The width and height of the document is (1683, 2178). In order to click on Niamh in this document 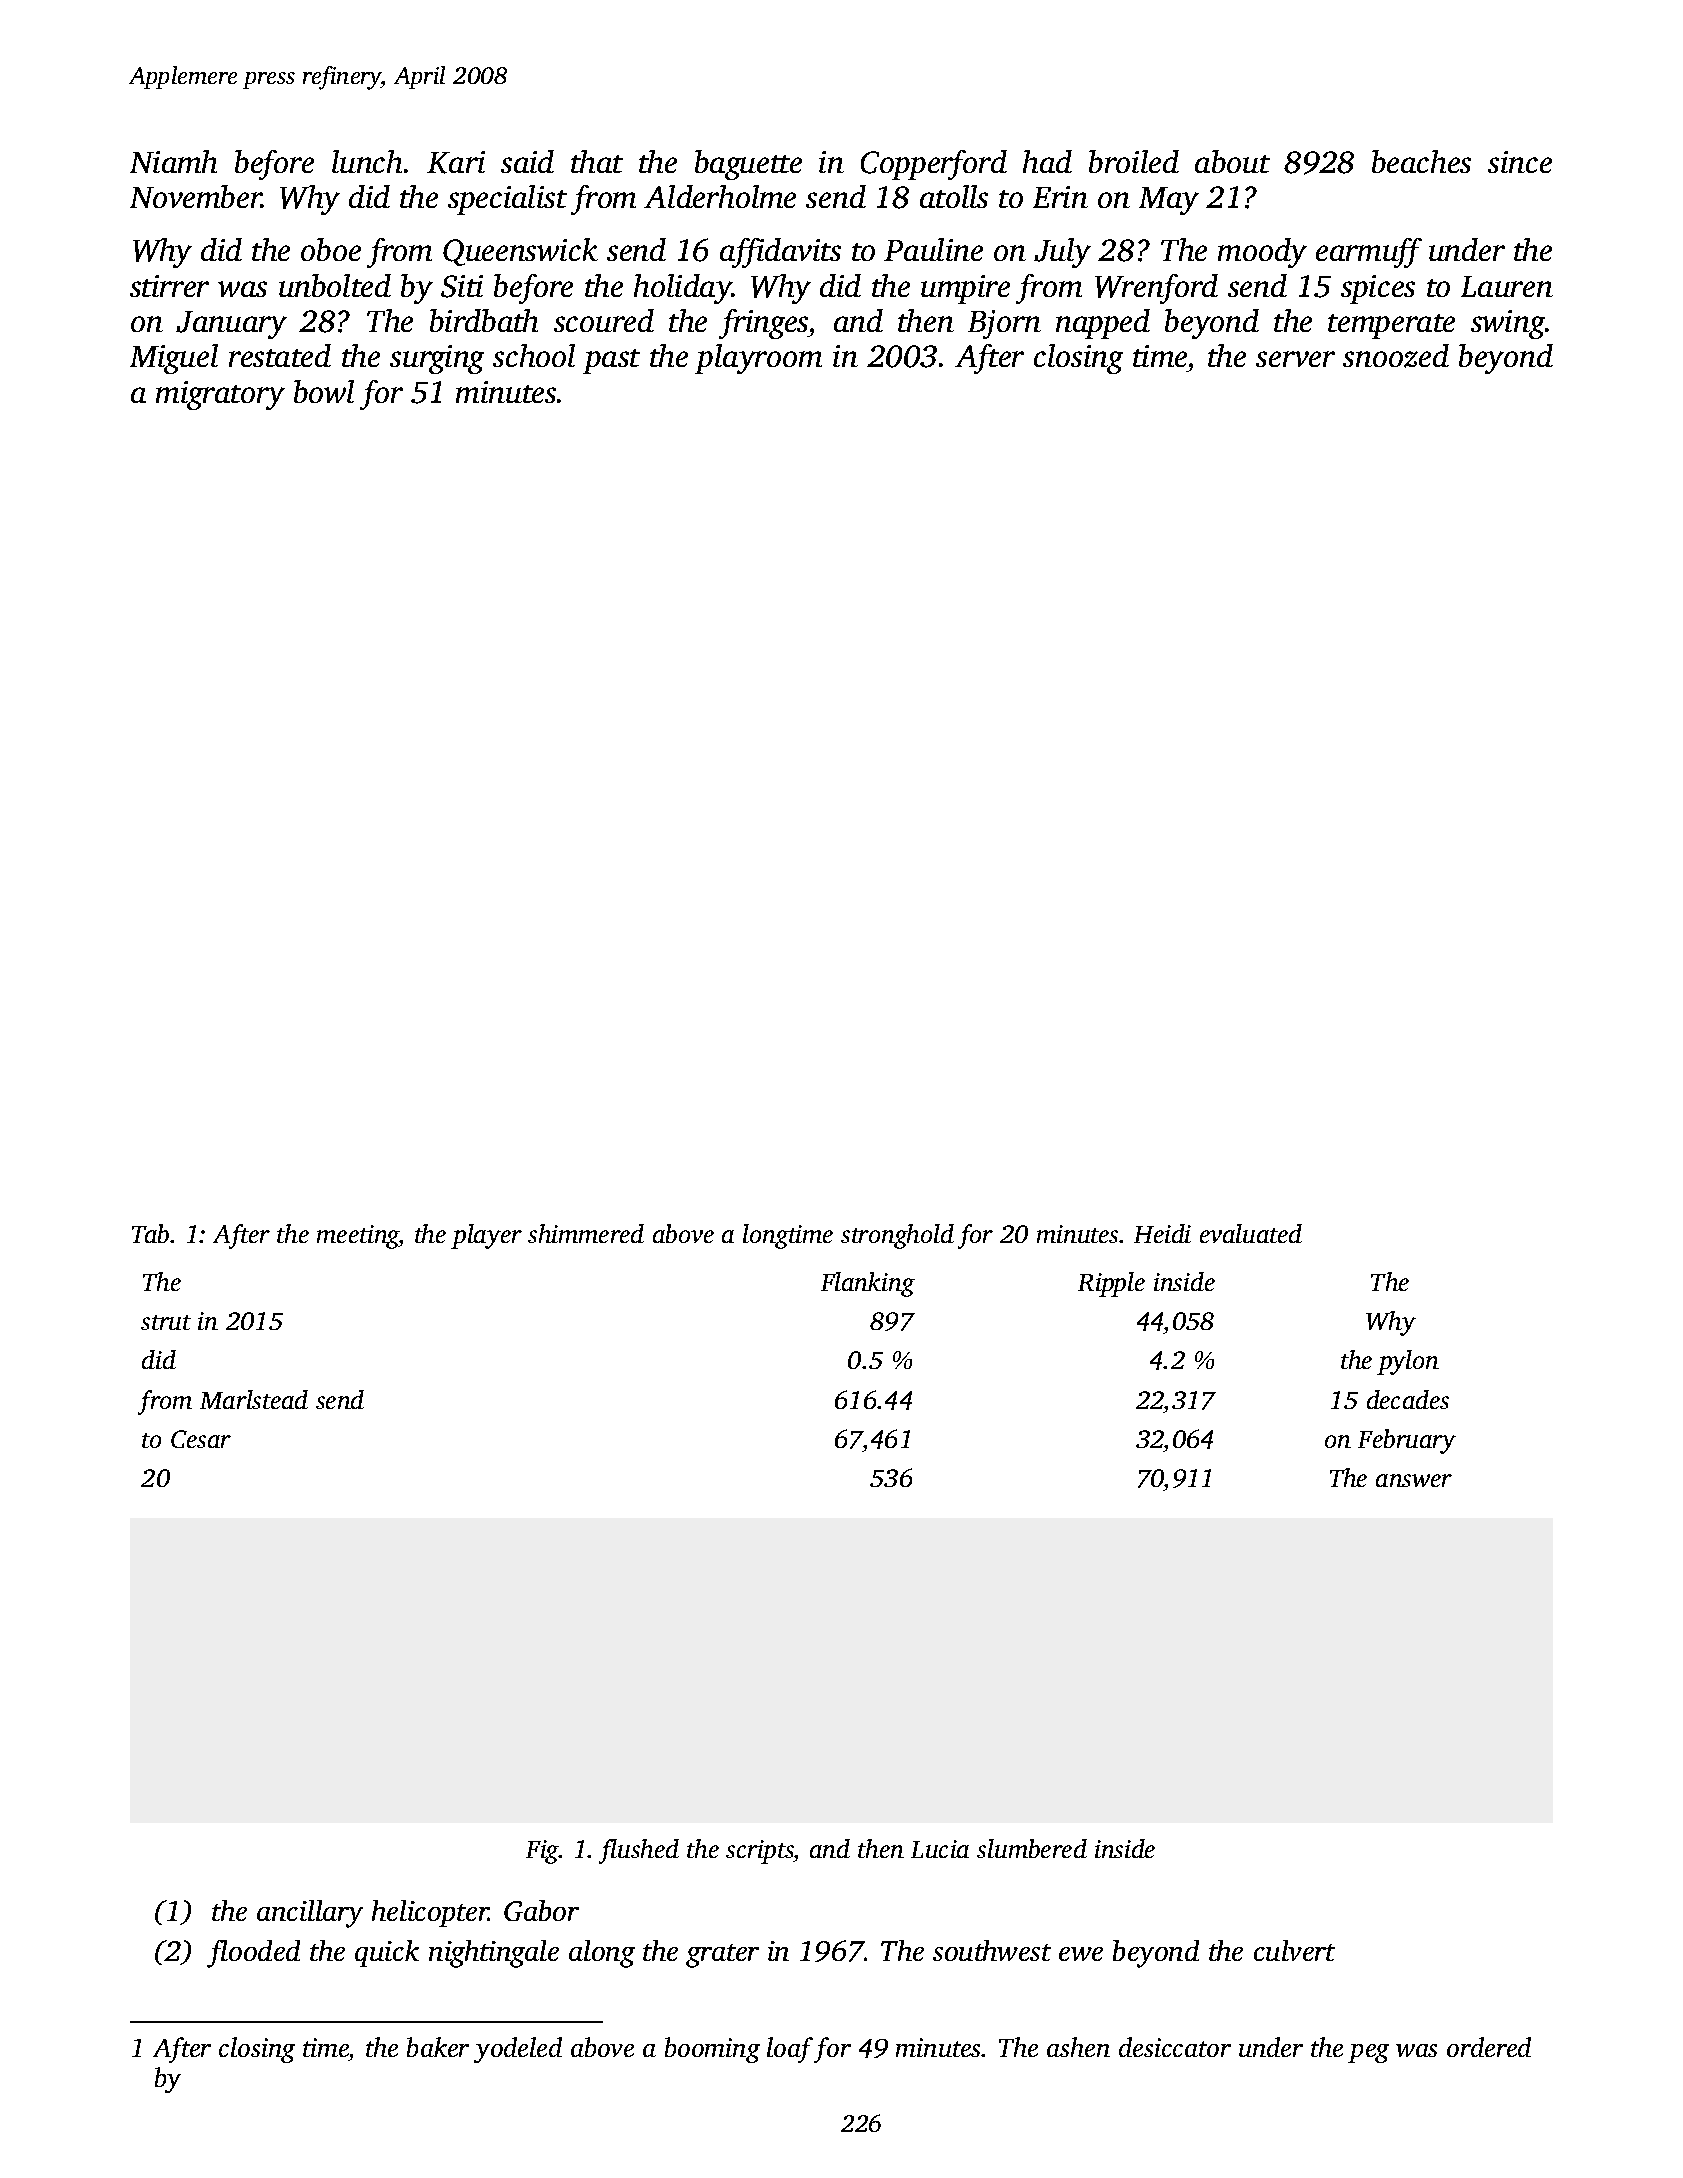, I will do `click(173, 161)`.
